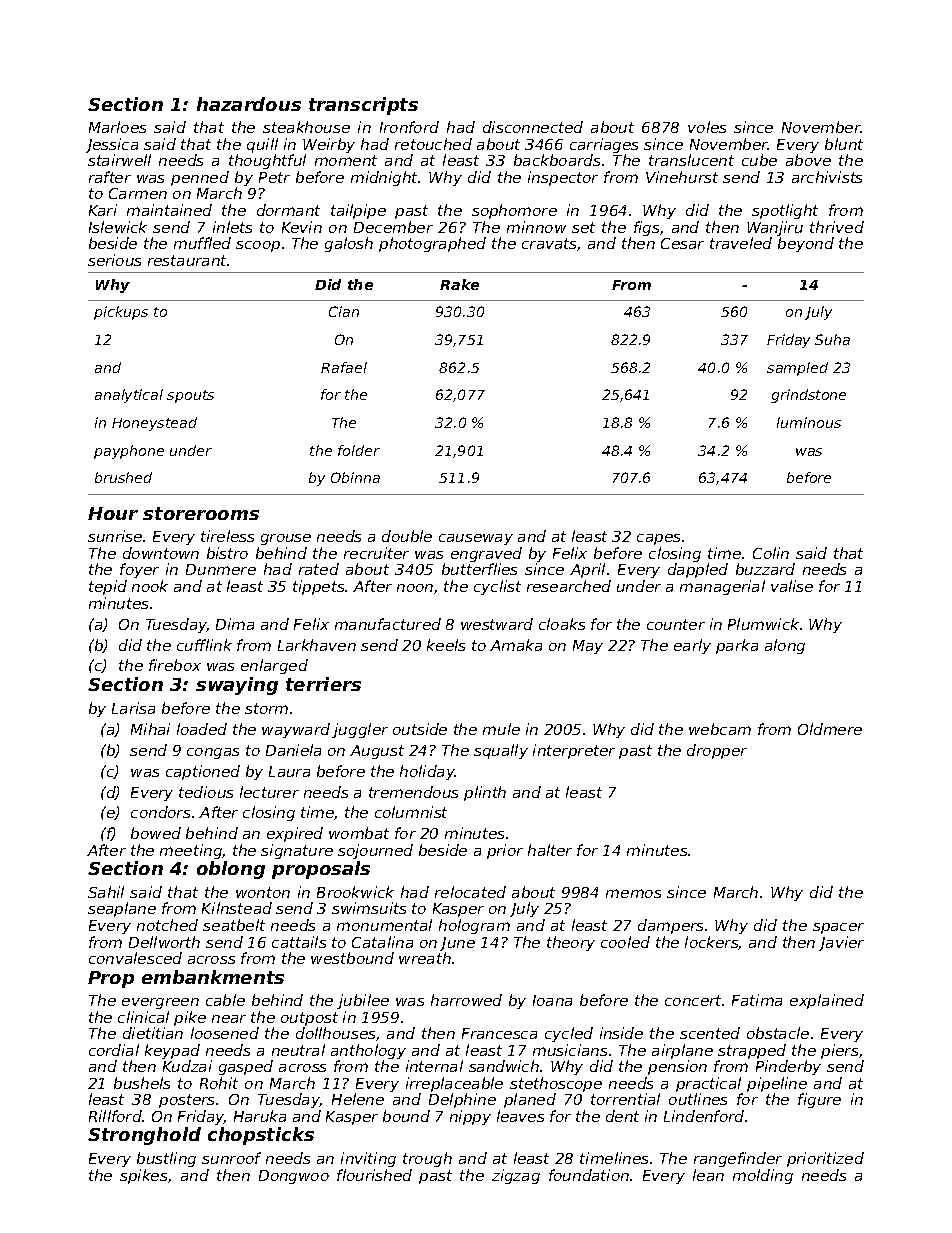 Image resolution: width=952 pixels, height=1233 pixels. Describe the element at coordinates (249, 104) in the screenshot. I see `hazardous` at that location.
